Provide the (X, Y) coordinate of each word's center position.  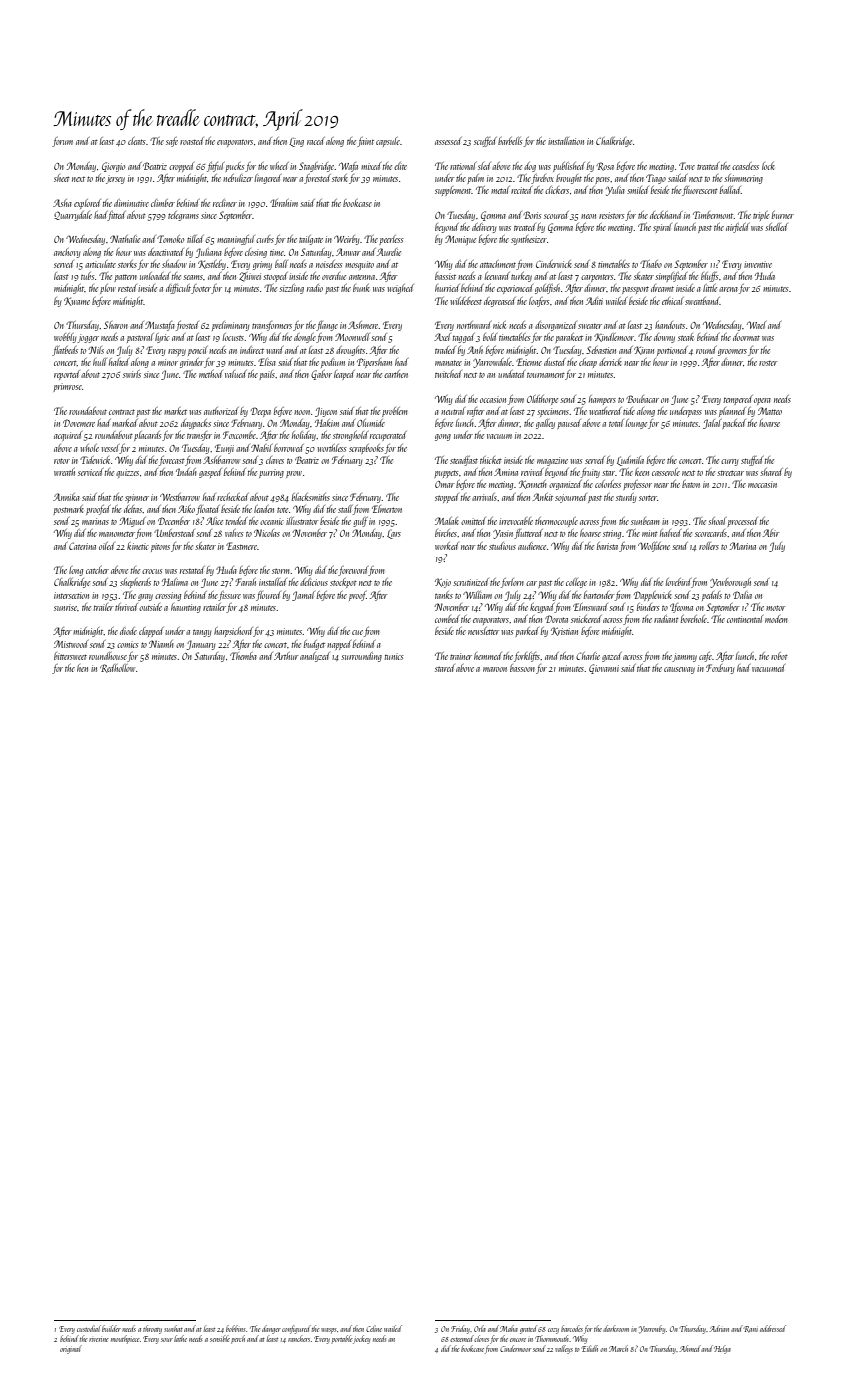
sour (167, 1340)
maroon (495, 669)
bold (490, 337)
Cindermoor (515, 1348)
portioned (672, 351)
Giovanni (604, 669)
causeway (679, 670)
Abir (771, 533)
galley (545, 424)
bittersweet (70, 656)
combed (447, 619)
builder (111, 1328)
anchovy (67, 253)
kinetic (138, 546)
